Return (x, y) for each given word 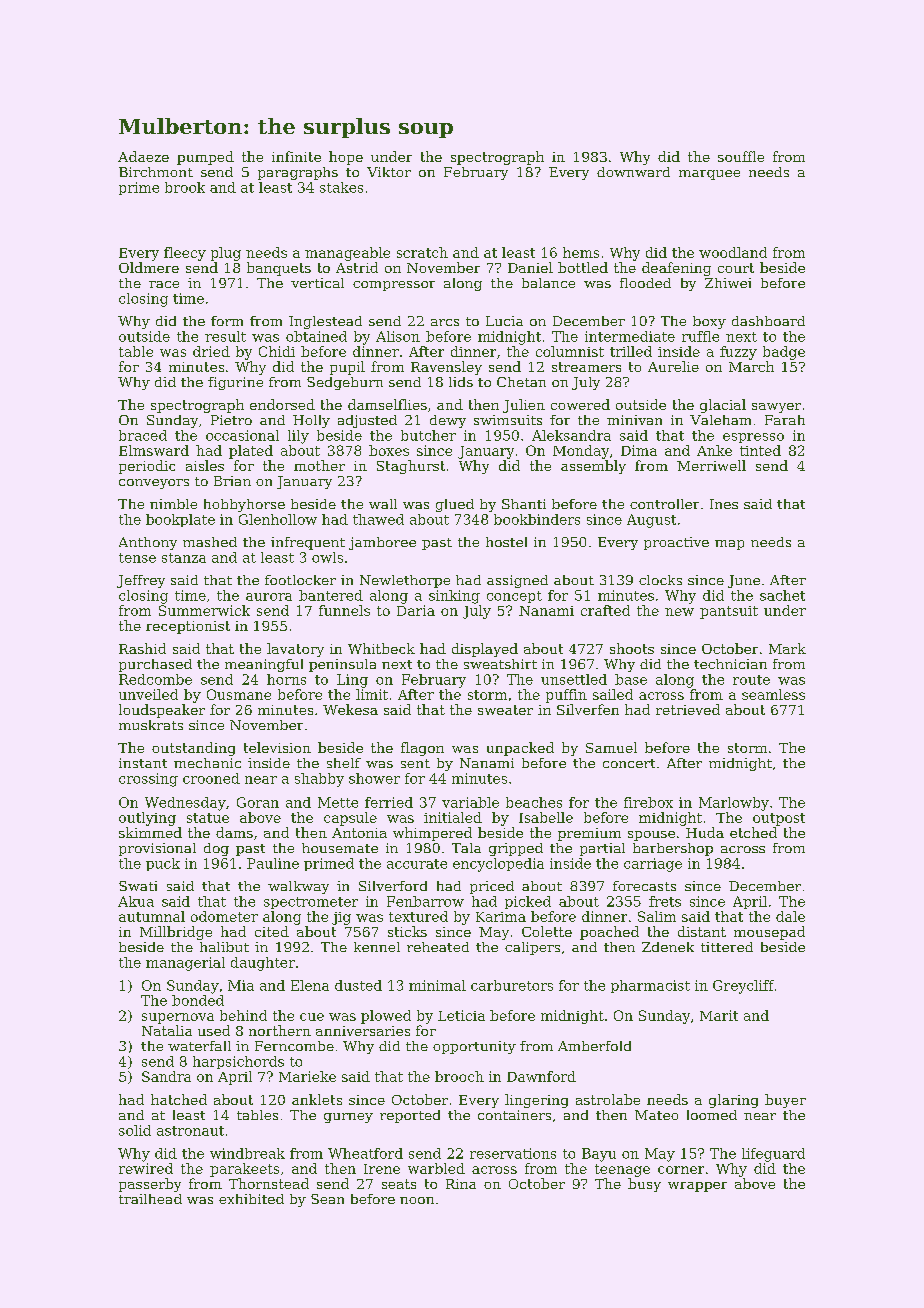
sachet (782, 595)
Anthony (148, 543)
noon (417, 1200)
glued (455, 505)
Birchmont (156, 172)
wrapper (697, 1187)
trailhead (150, 1199)
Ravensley (446, 368)
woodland (733, 252)
